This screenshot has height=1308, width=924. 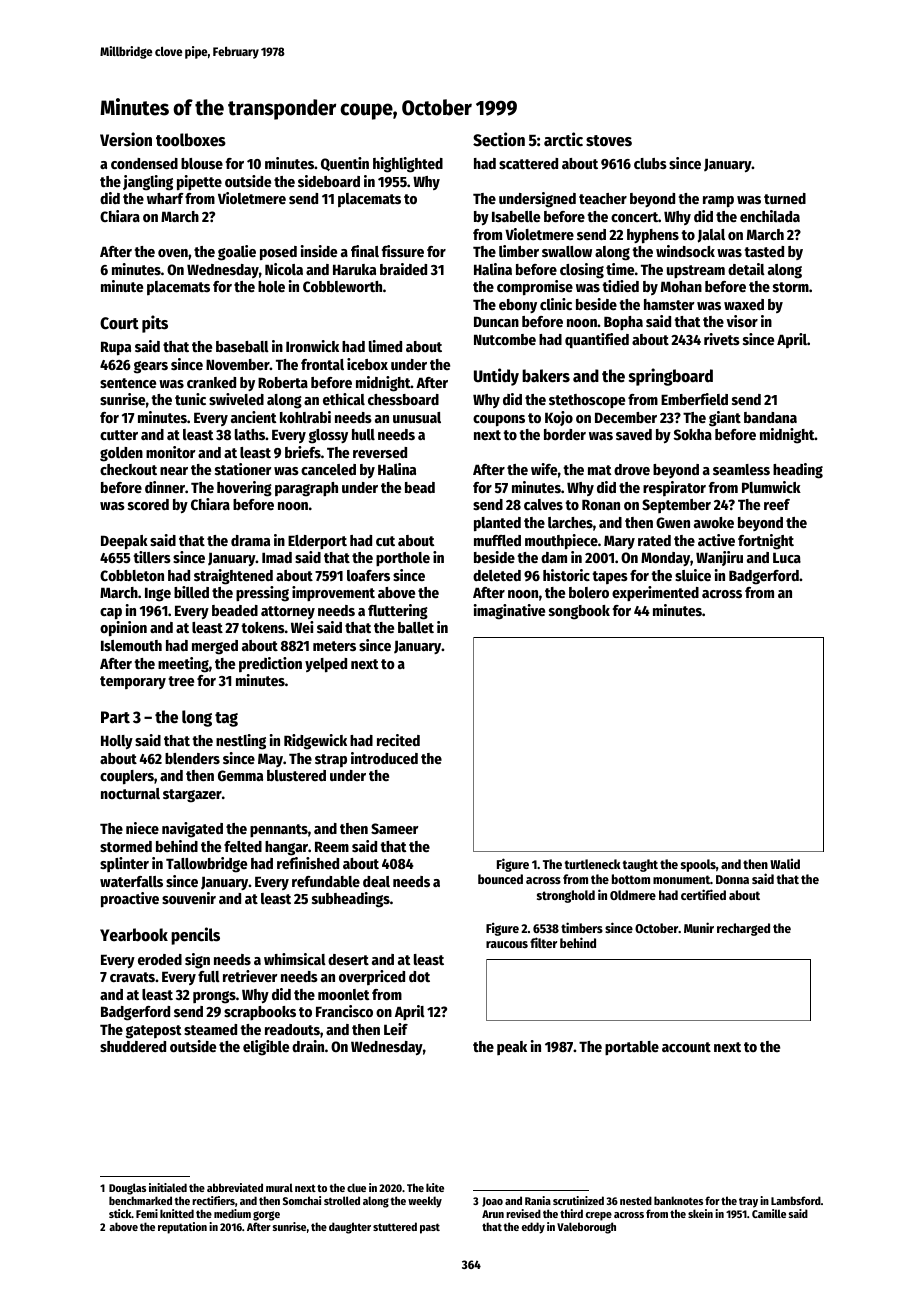 What do you see at coordinates (561, 542) in the screenshot?
I see `mouthpiece` at bounding box center [561, 542].
